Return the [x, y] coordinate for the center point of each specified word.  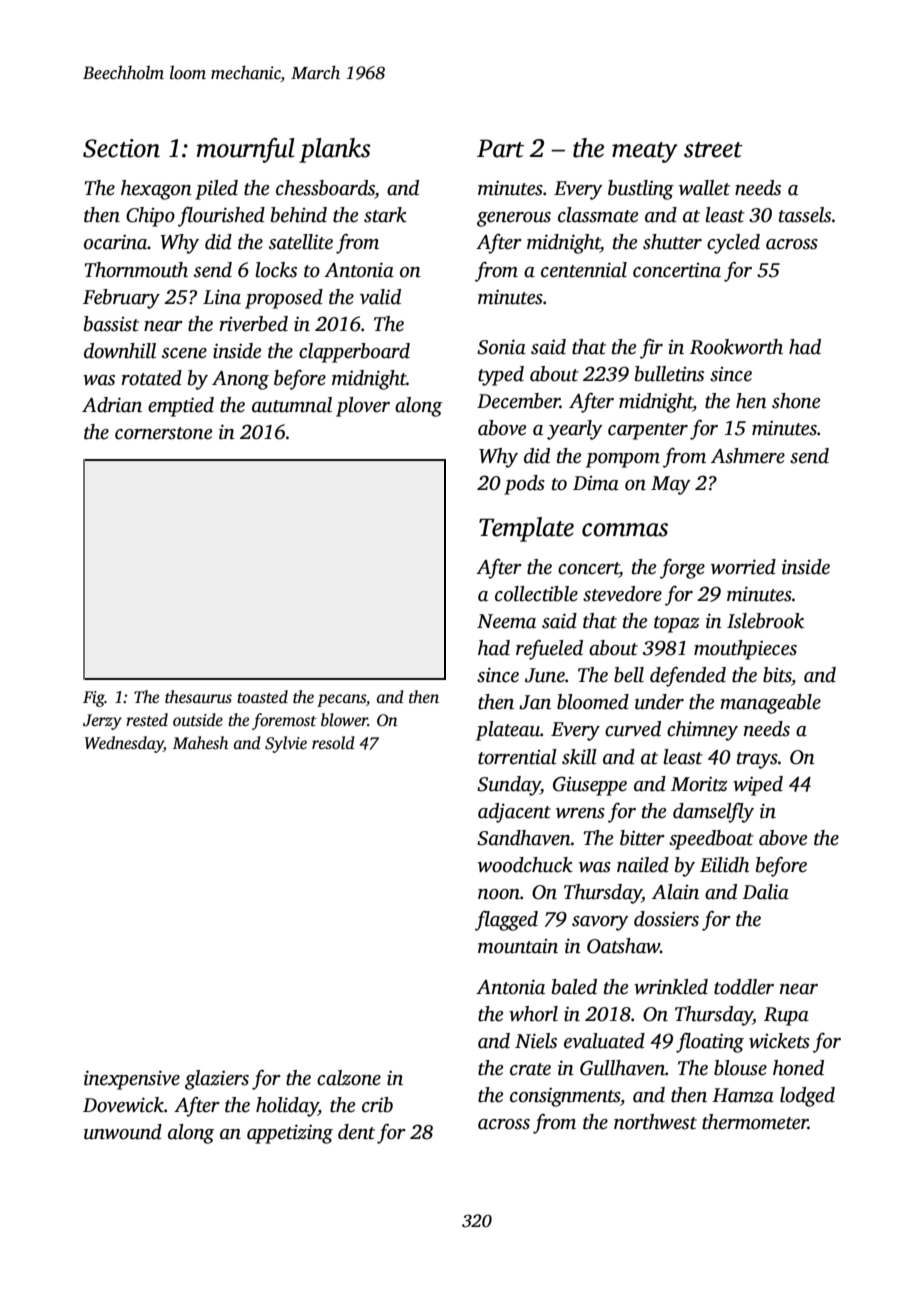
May [671, 485]
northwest [655, 1122]
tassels [805, 215]
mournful [246, 150]
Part [500, 148]
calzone [349, 1078]
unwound [123, 1132]
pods [524, 485]
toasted [262, 697]
